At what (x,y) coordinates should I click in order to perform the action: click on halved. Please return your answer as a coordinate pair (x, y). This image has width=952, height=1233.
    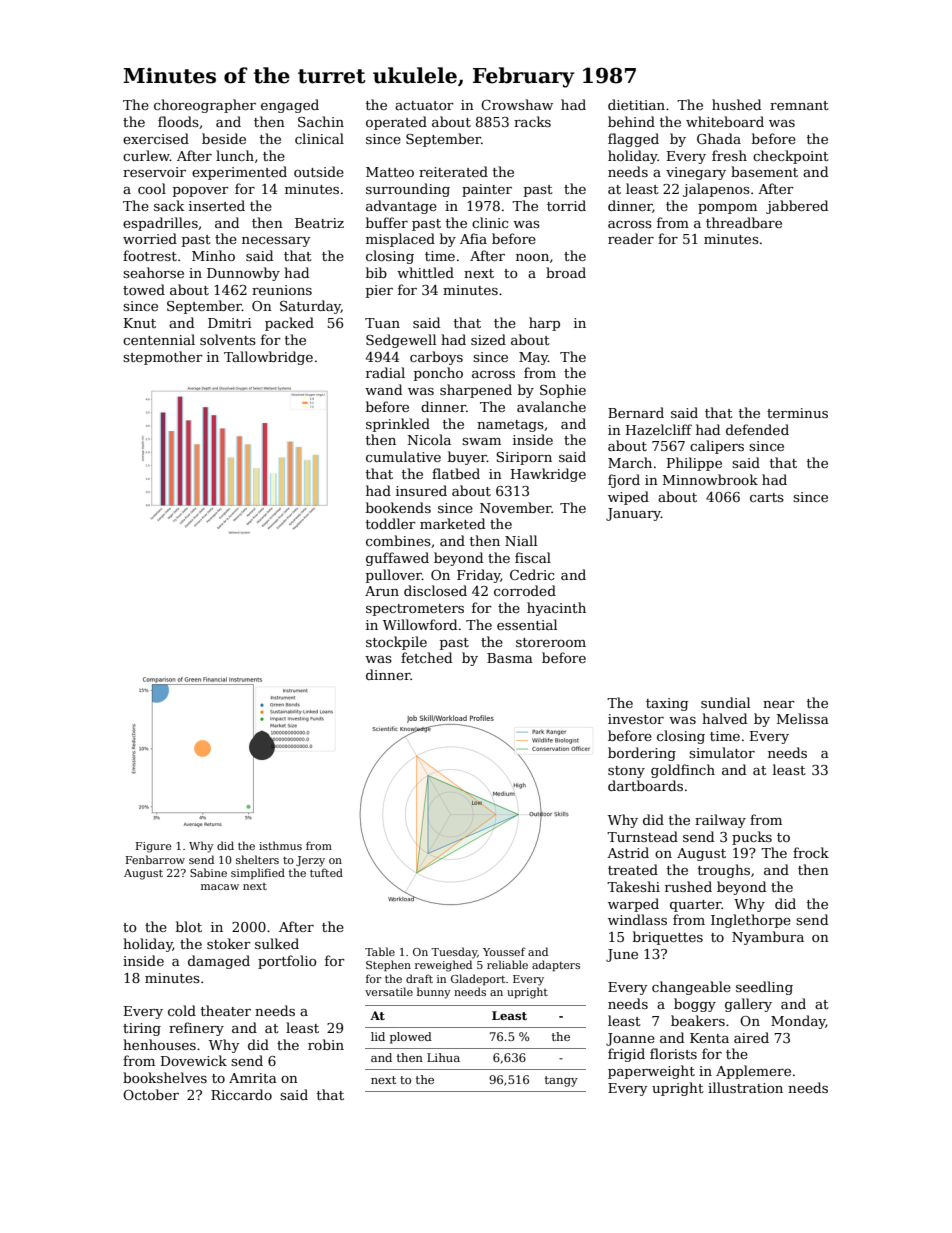
    Looking at the image, I should click on (724, 718).
